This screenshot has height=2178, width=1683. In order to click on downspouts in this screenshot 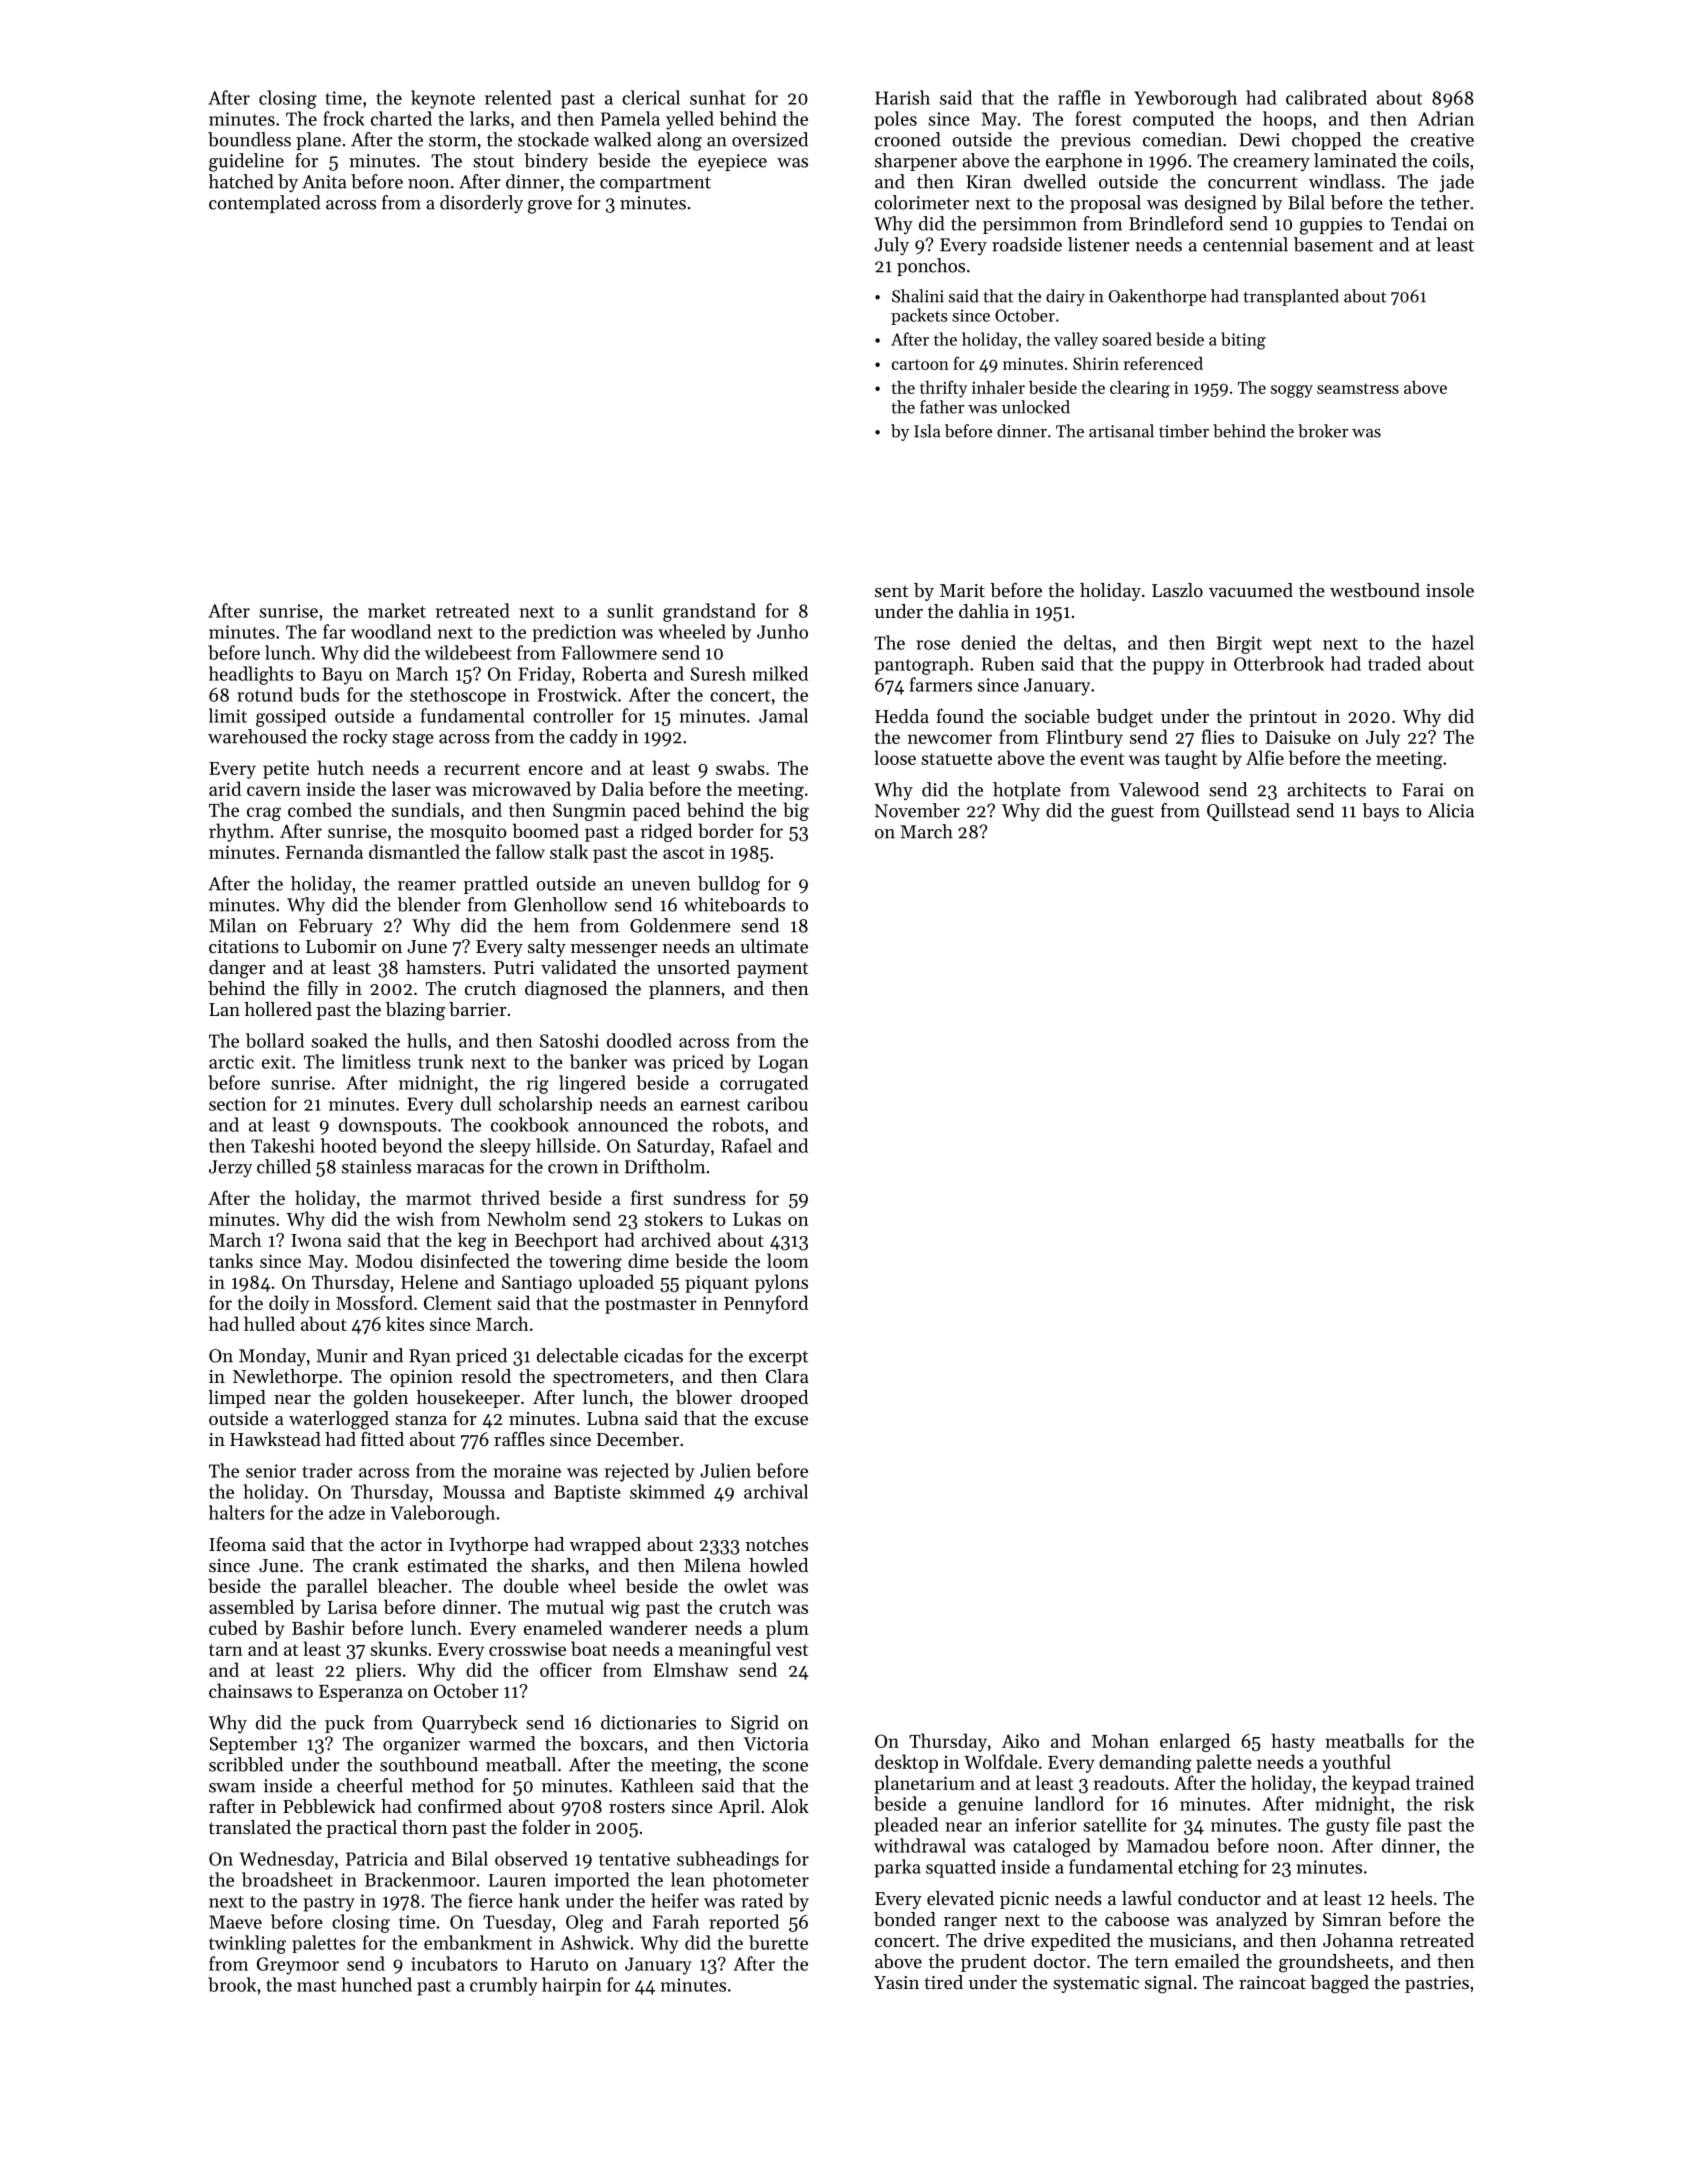, I will do `click(388, 1126)`.
